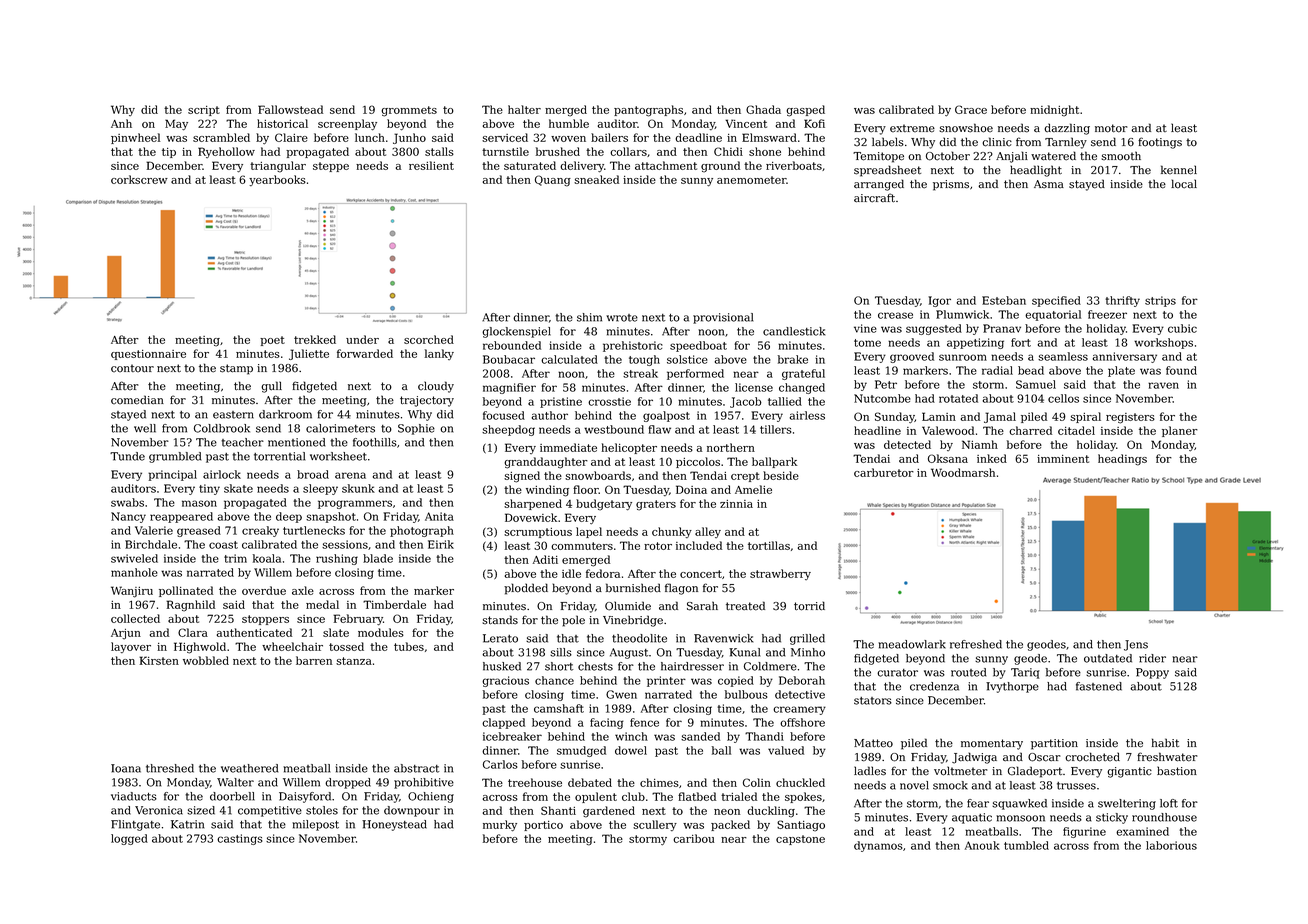 The height and width of the image is (924, 1308). Describe the element at coordinates (543, 826) in the image. I see `portico` at that location.
